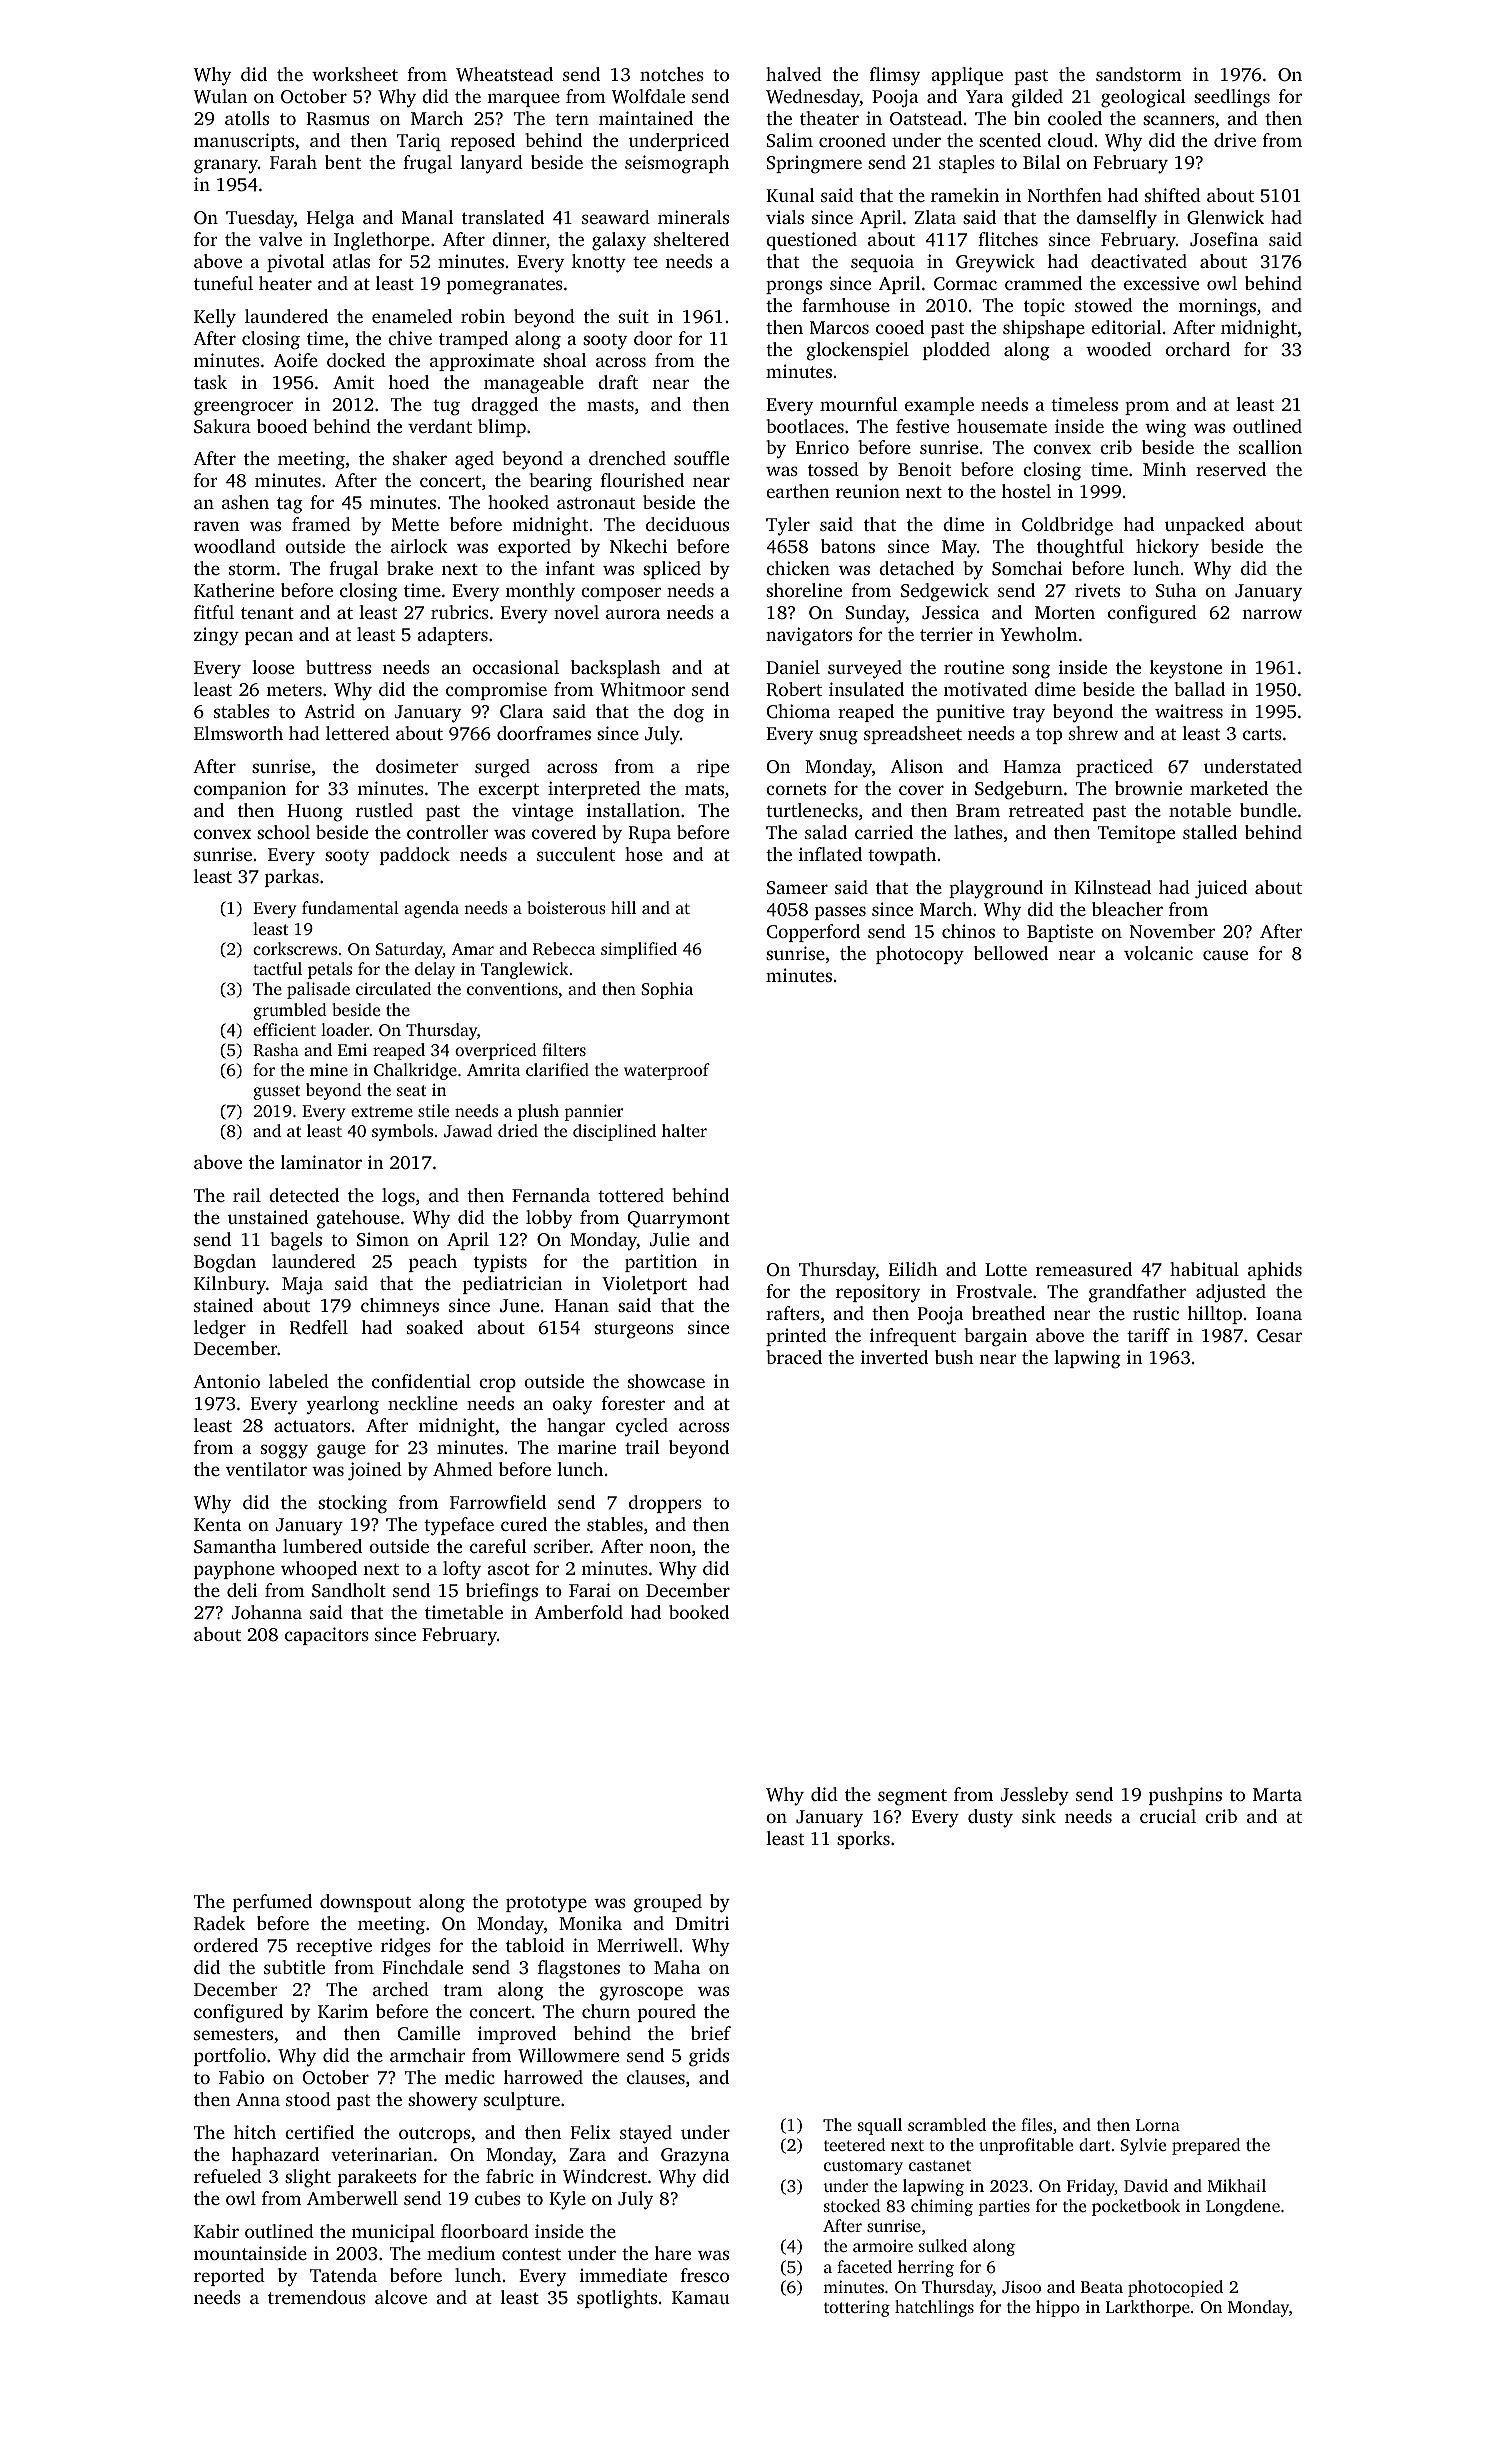 This screenshot has height=2464, width=1496. Describe the element at coordinates (1175, 2288) in the screenshot. I see `photocopied` at that location.
